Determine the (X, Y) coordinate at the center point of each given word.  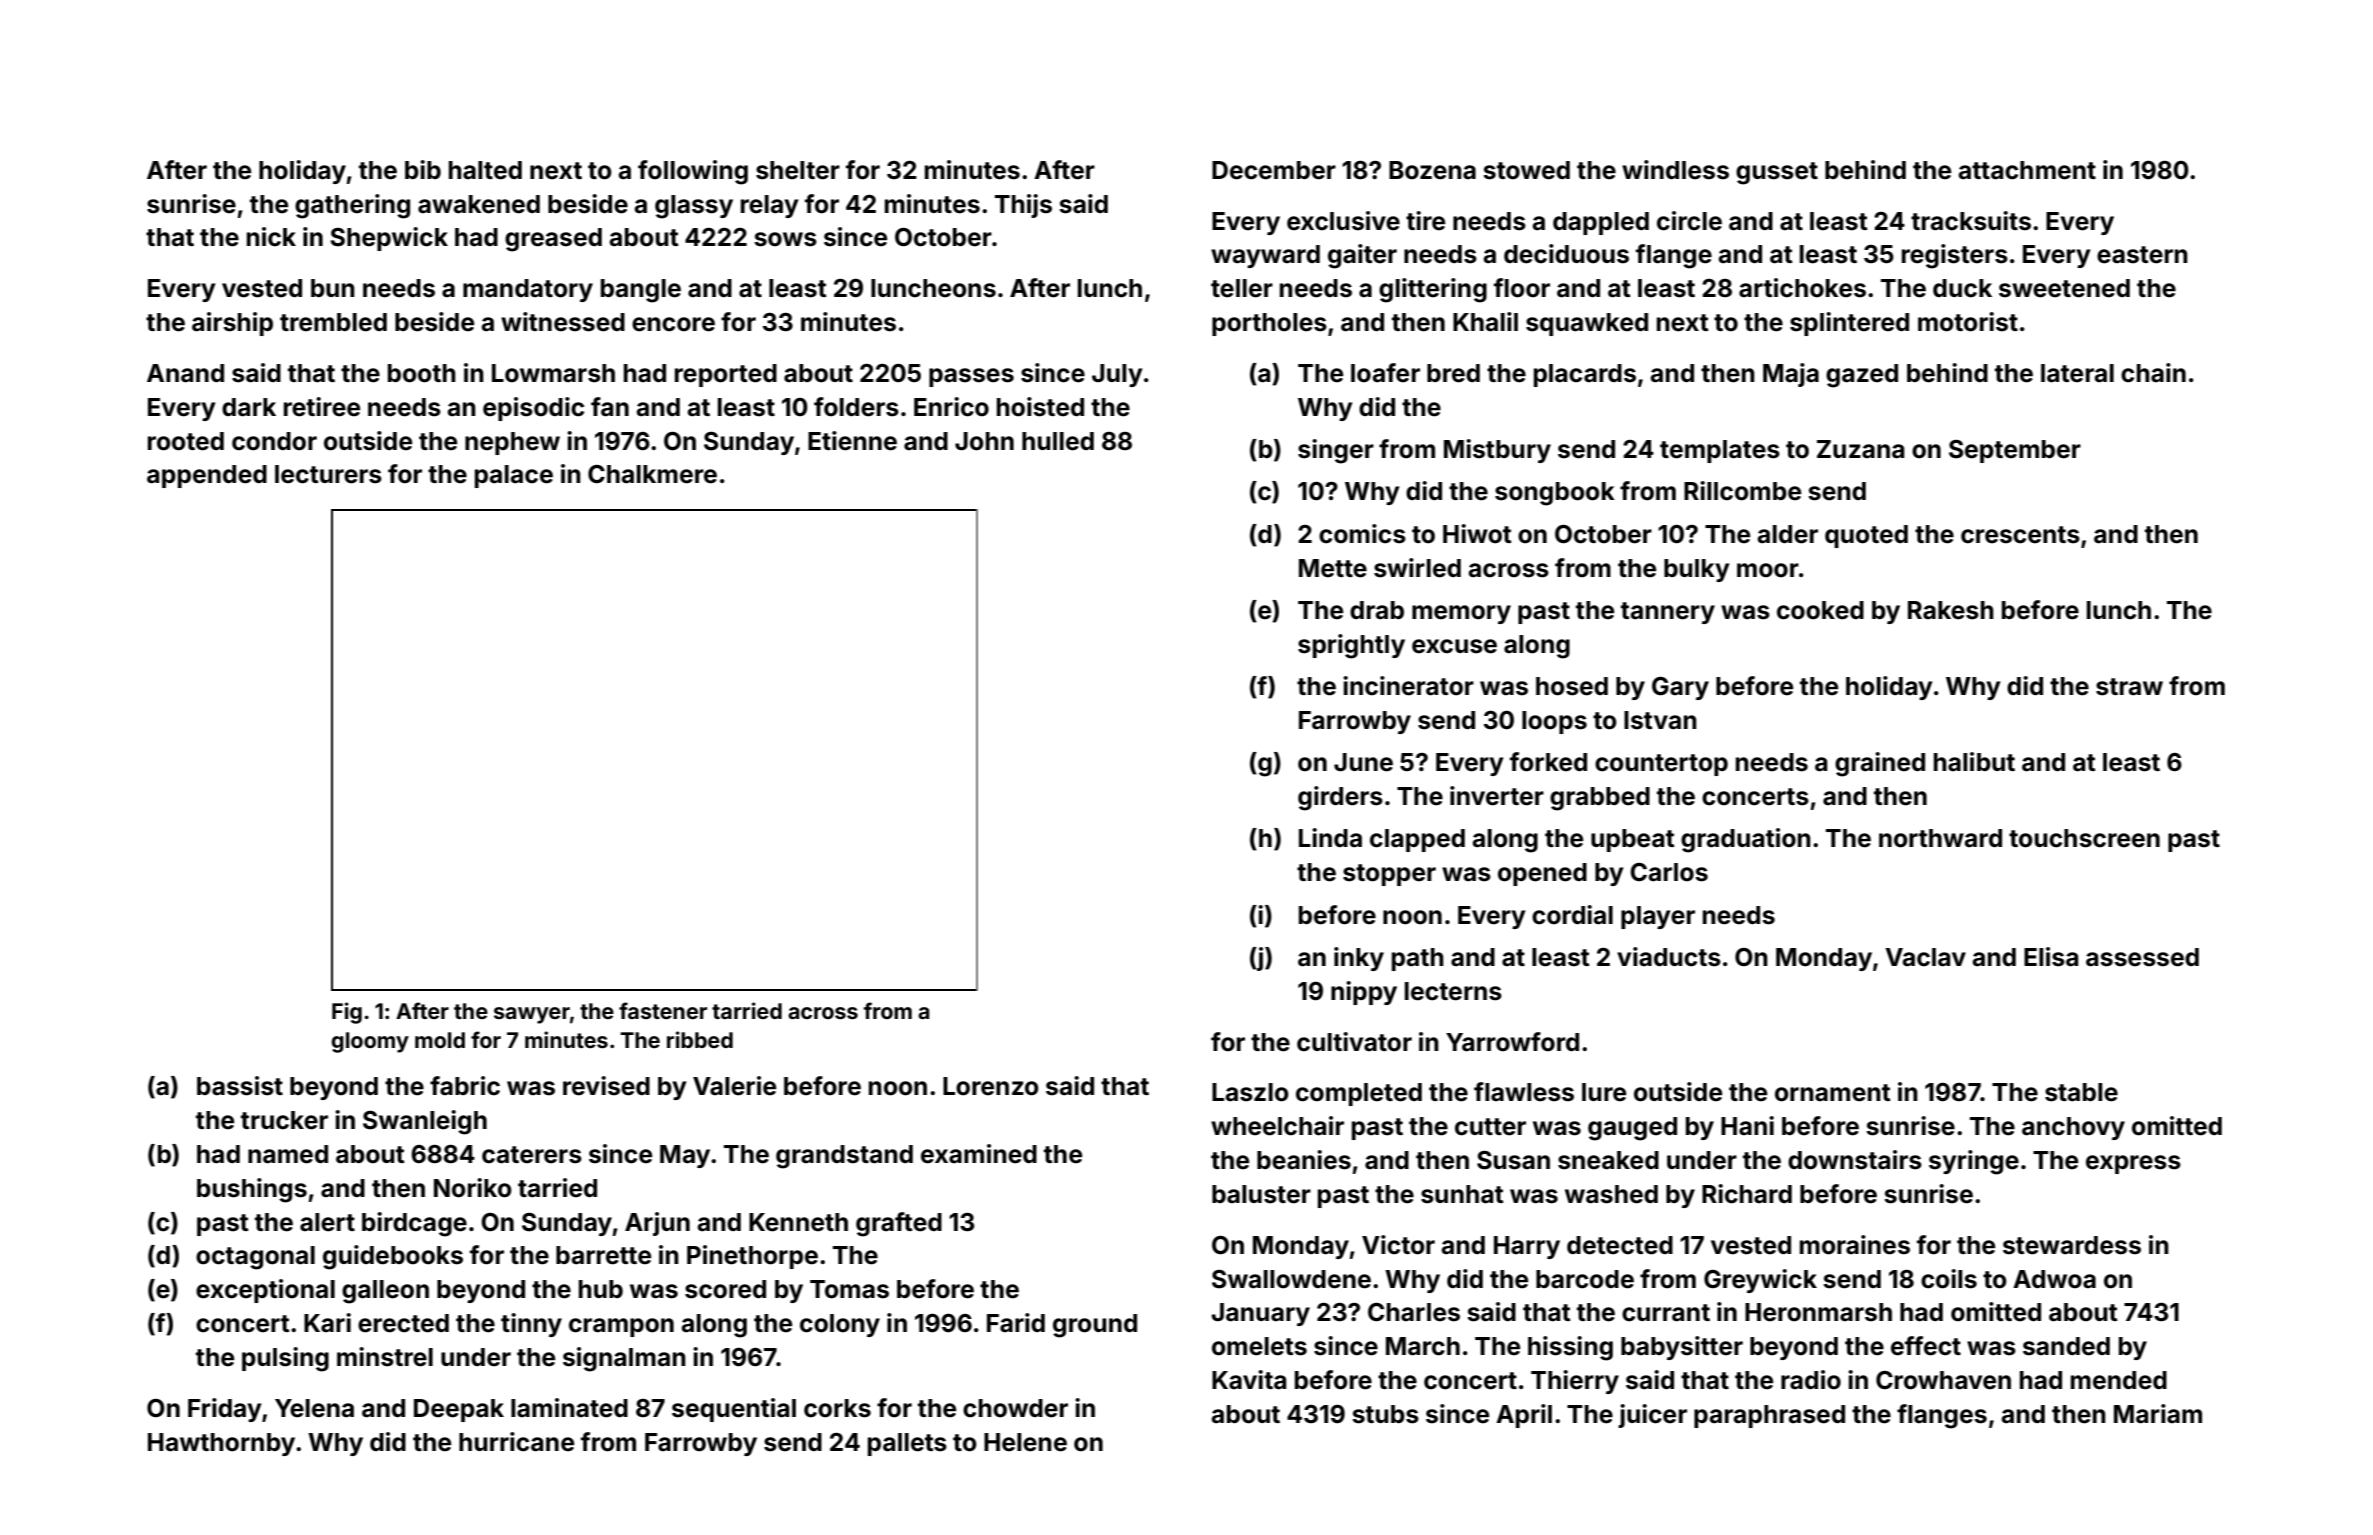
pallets (907, 1444)
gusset (1777, 173)
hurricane (516, 1442)
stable (2081, 1092)
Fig (347, 1013)
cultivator (1354, 1042)
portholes (1269, 324)
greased (553, 240)
